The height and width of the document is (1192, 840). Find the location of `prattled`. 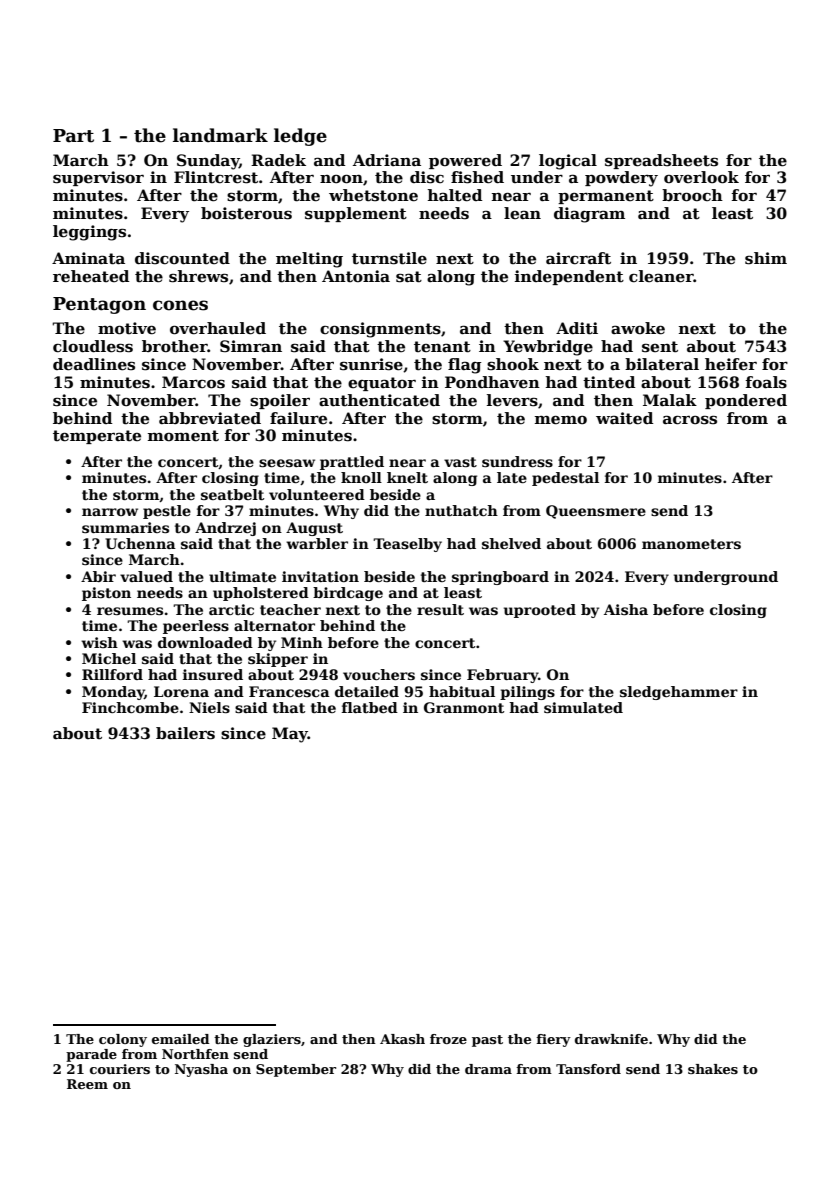

prattled is located at coordinates (352, 463).
